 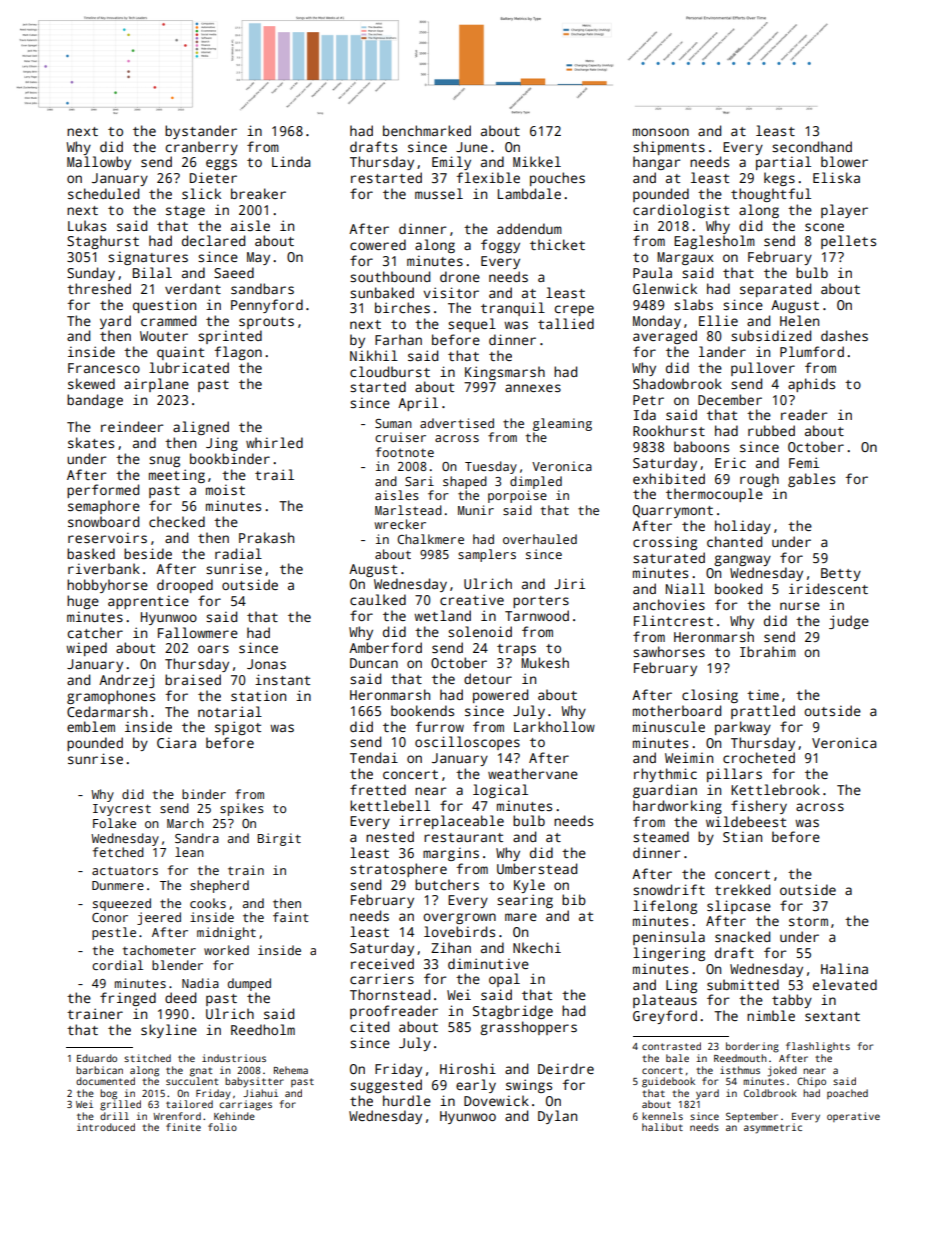 What do you see at coordinates (201, 132) in the image?
I see `bystander` at bounding box center [201, 132].
